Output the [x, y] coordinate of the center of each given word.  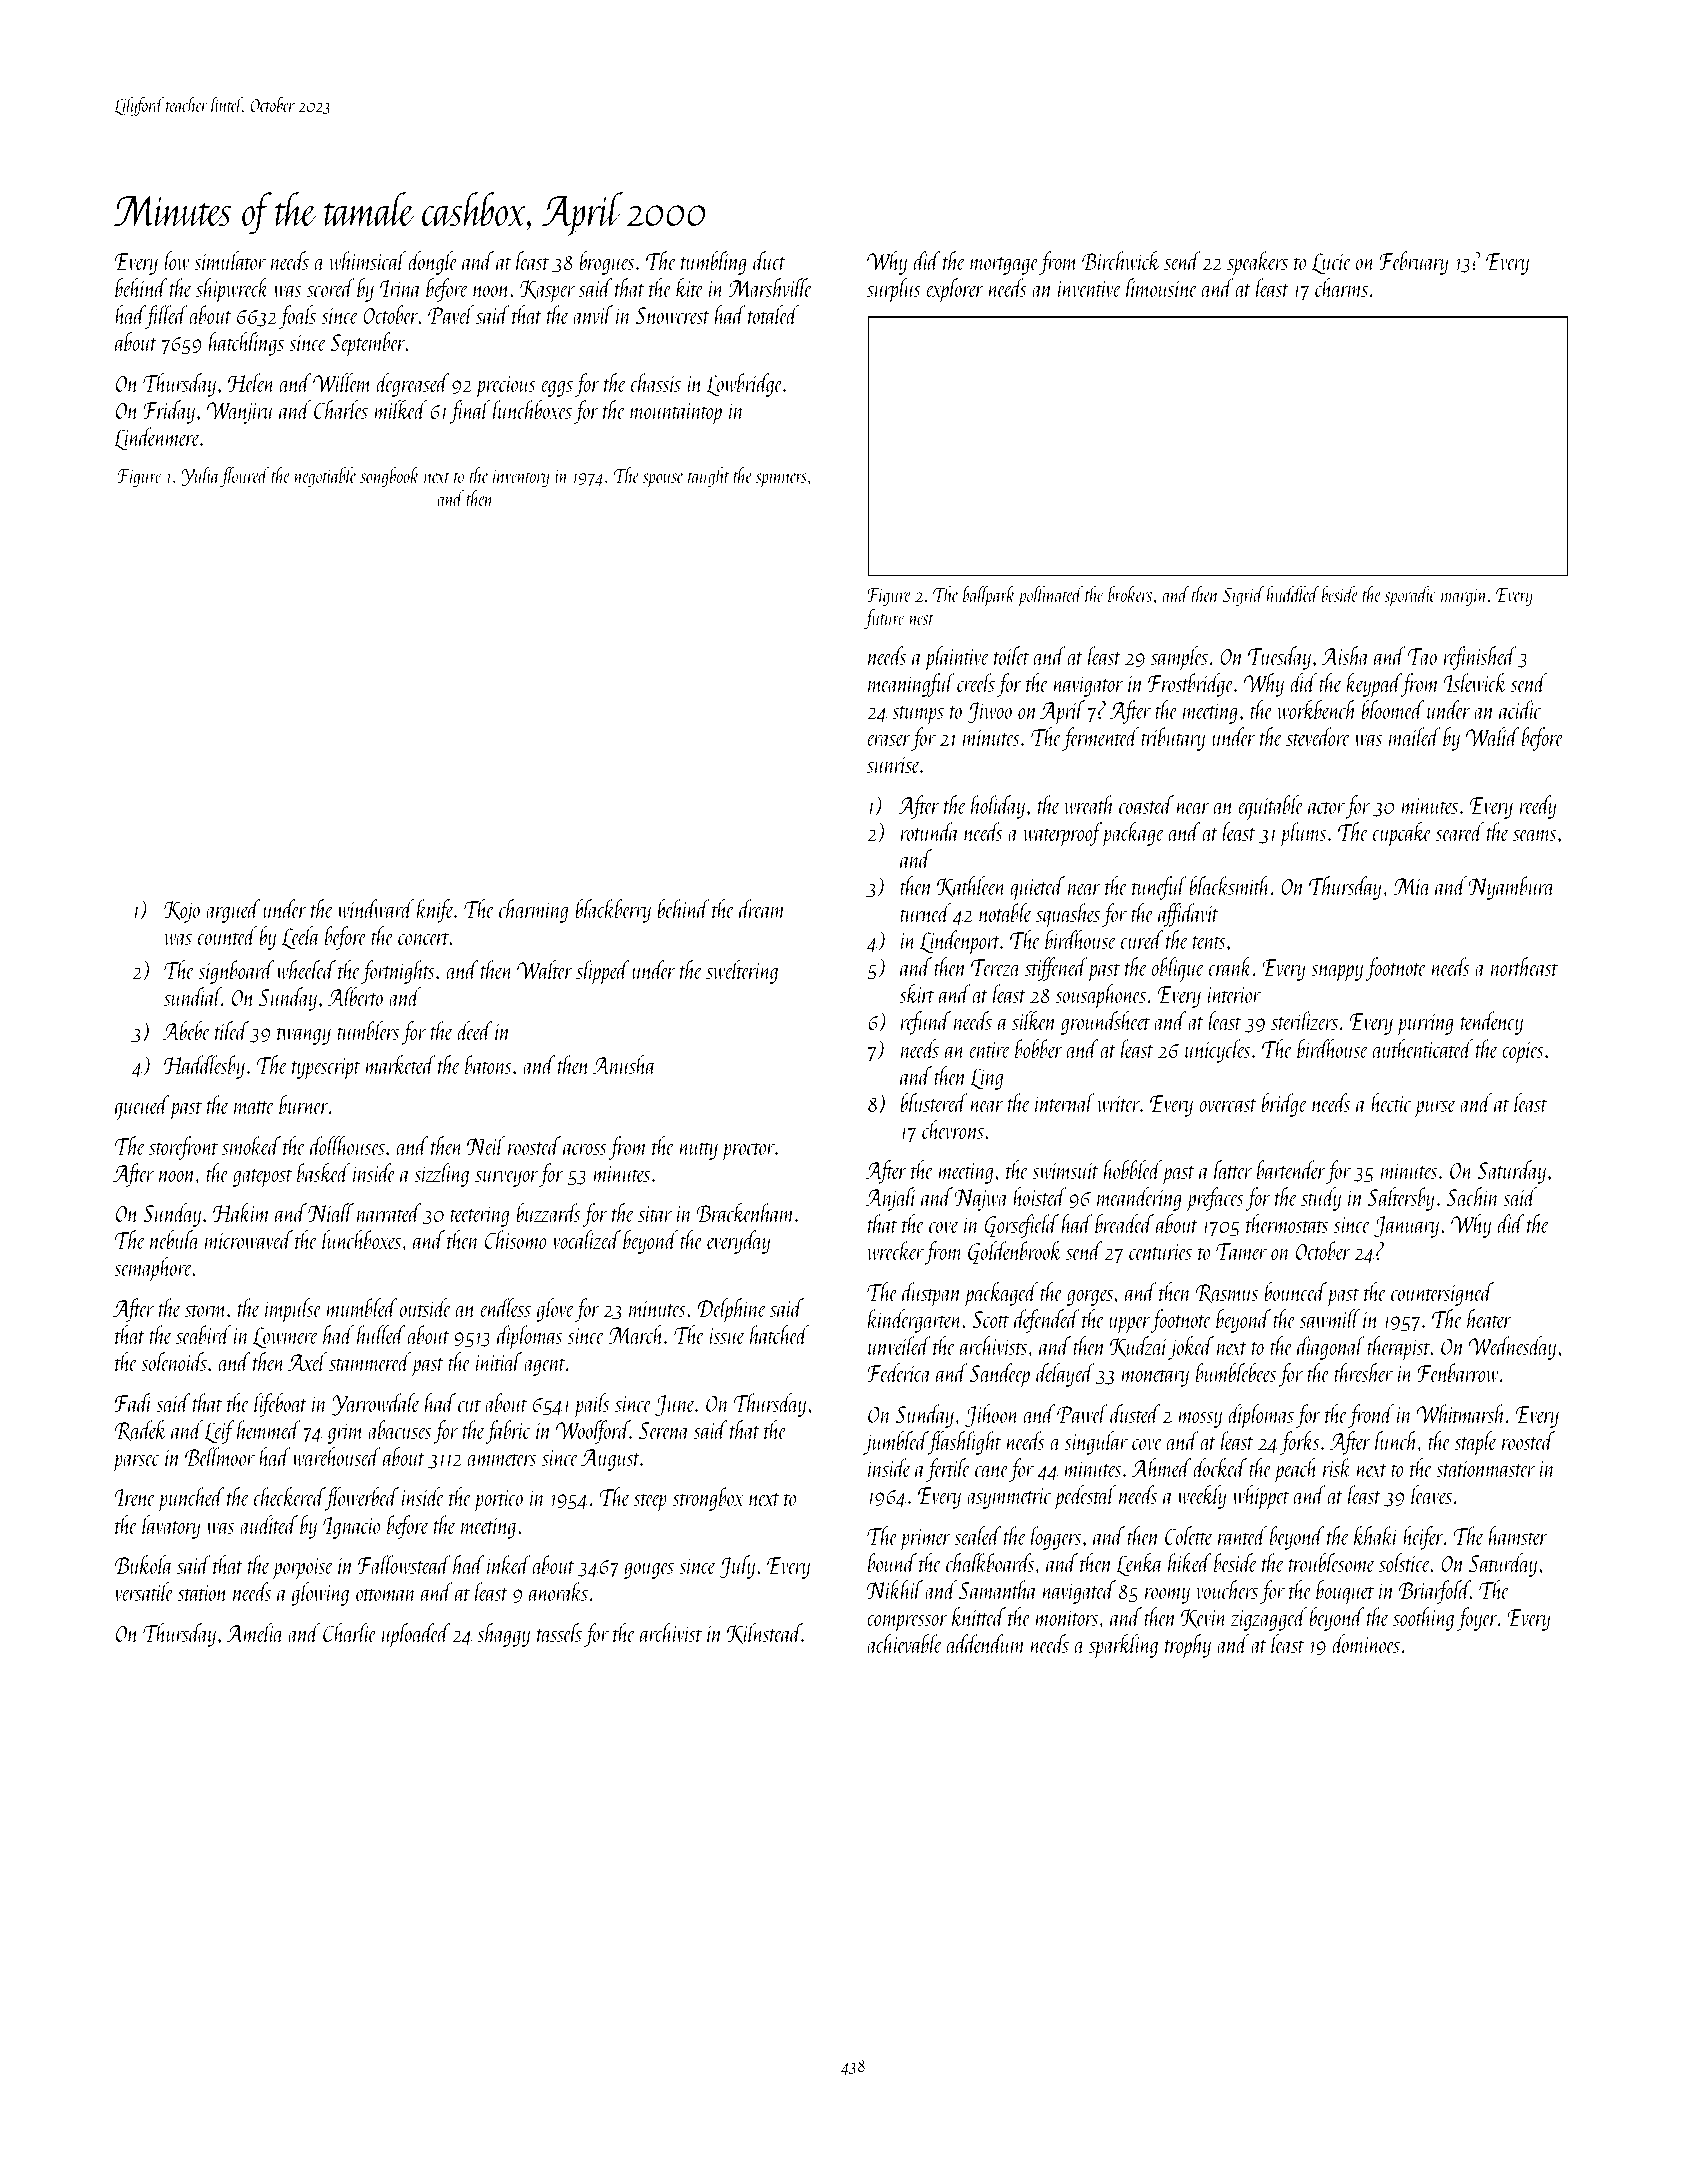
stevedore [1318, 736]
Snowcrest [672, 315]
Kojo [182, 912]
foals [297, 317]
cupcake [1402, 834]
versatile [144, 1591]
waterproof [1062, 834]
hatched [779, 1334]
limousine [1162, 287]
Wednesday [1512, 1348]
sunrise [893, 765]
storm [206, 1310]
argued [233, 911]
